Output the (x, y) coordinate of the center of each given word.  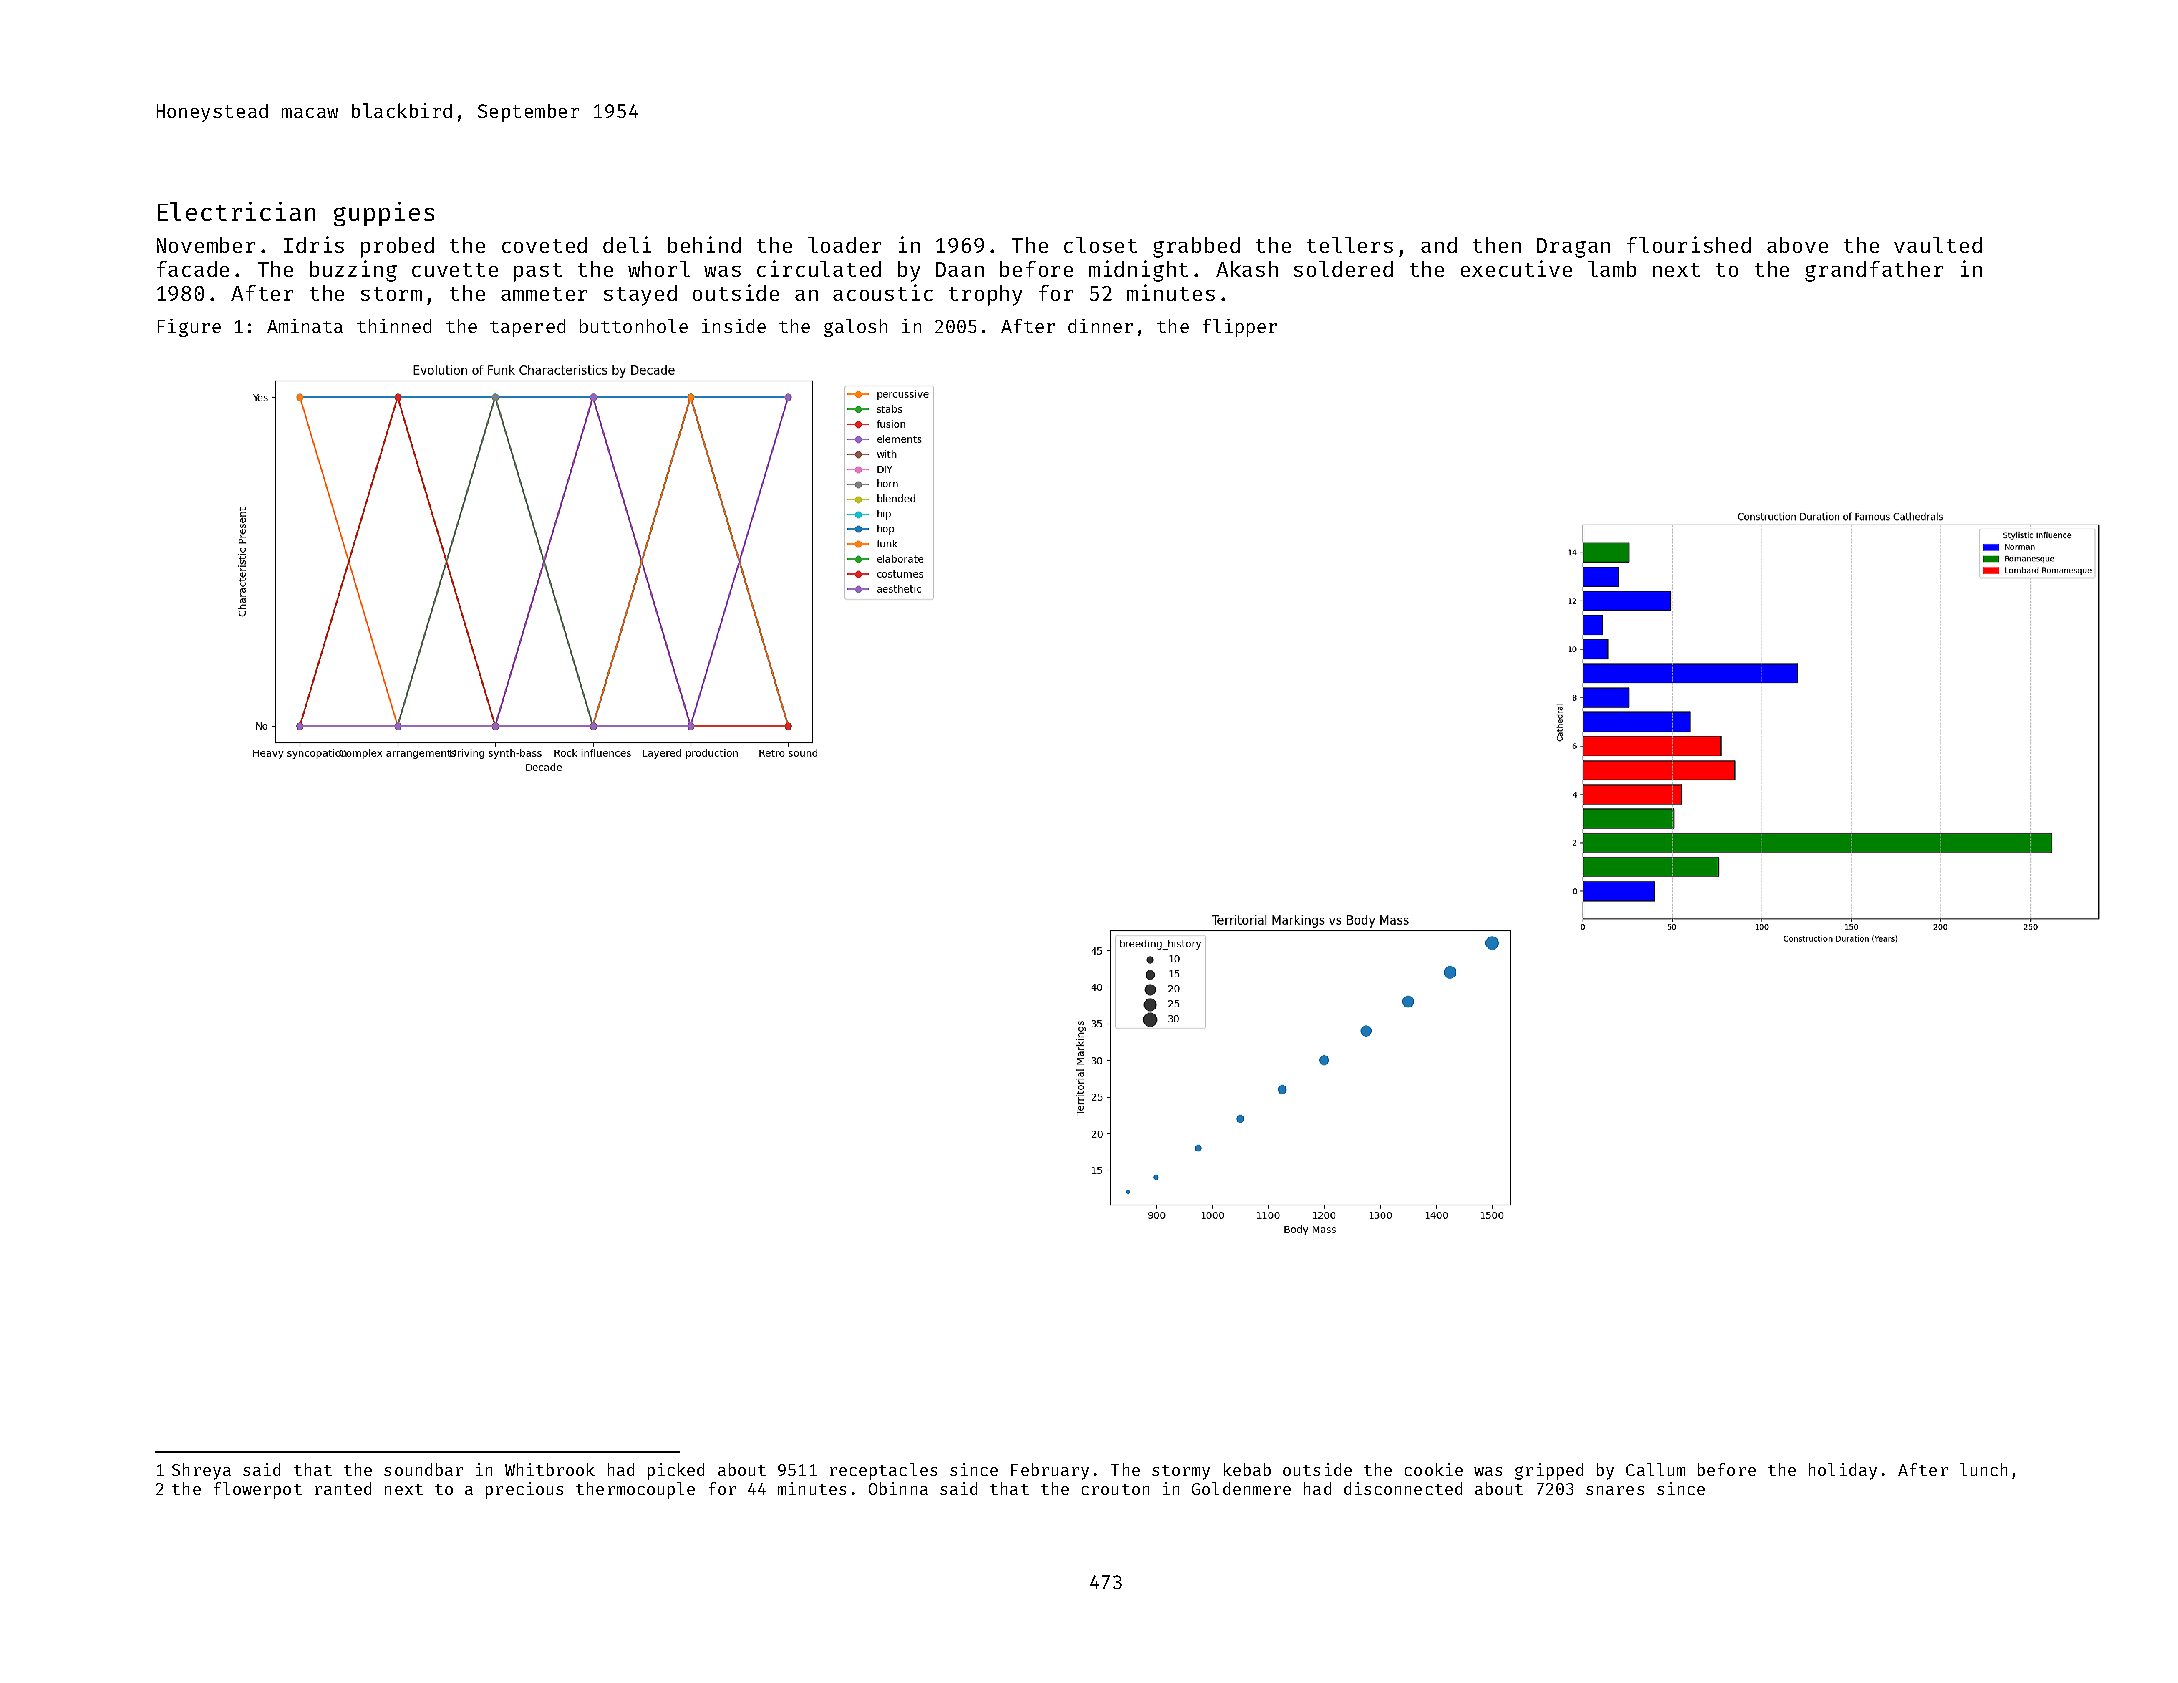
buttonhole (634, 326)
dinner (1100, 326)
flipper (1240, 328)
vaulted (1938, 245)
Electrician (236, 211)
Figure (189, 328)
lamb (1612, 269)
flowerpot (258, 1490)
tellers (1350, 245)
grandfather (1874, 271)
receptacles (883, 1471)
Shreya (201, 1471)
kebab (1247, 1469)
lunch (1983, 1469)
